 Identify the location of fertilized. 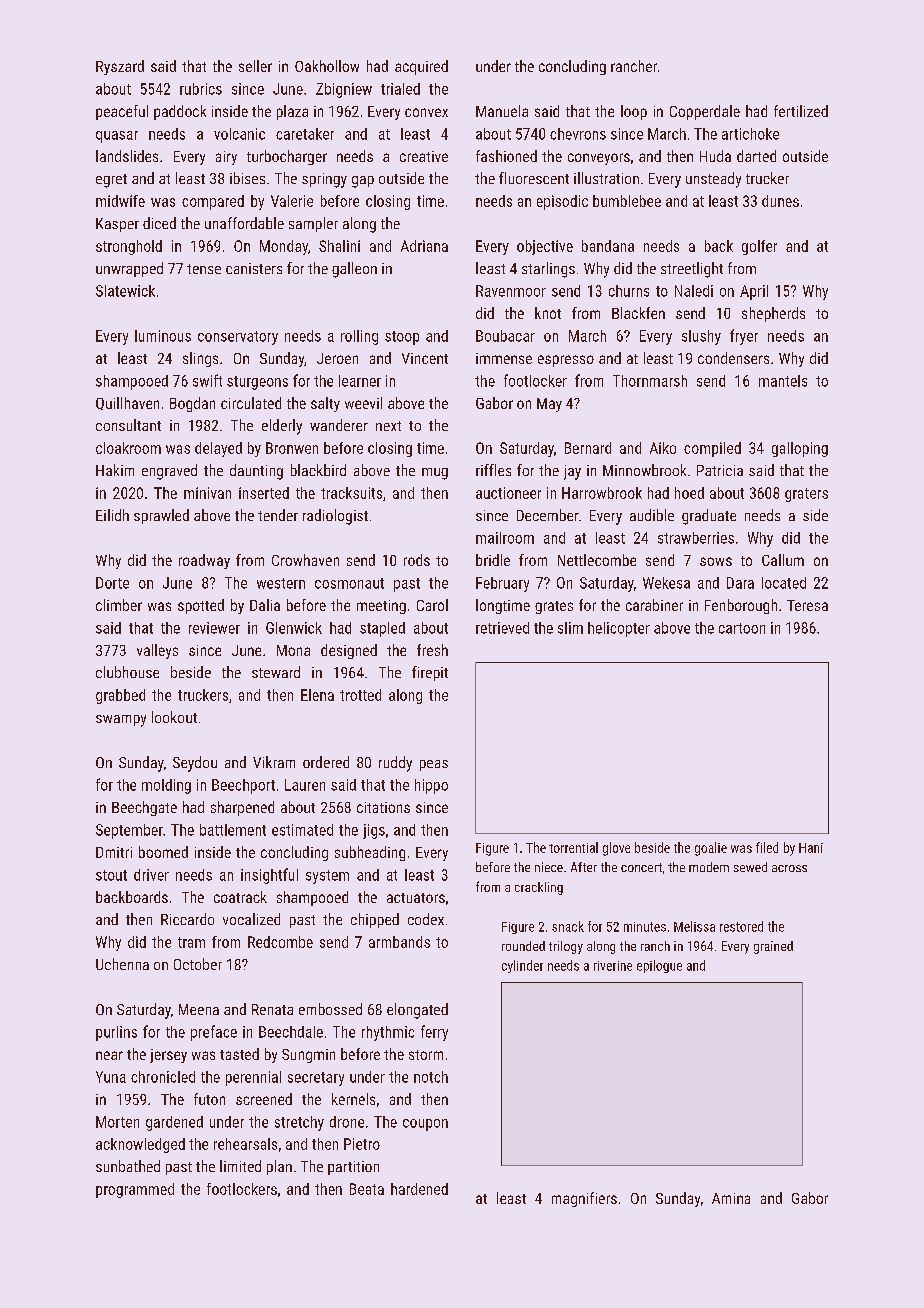
(801, 111).
